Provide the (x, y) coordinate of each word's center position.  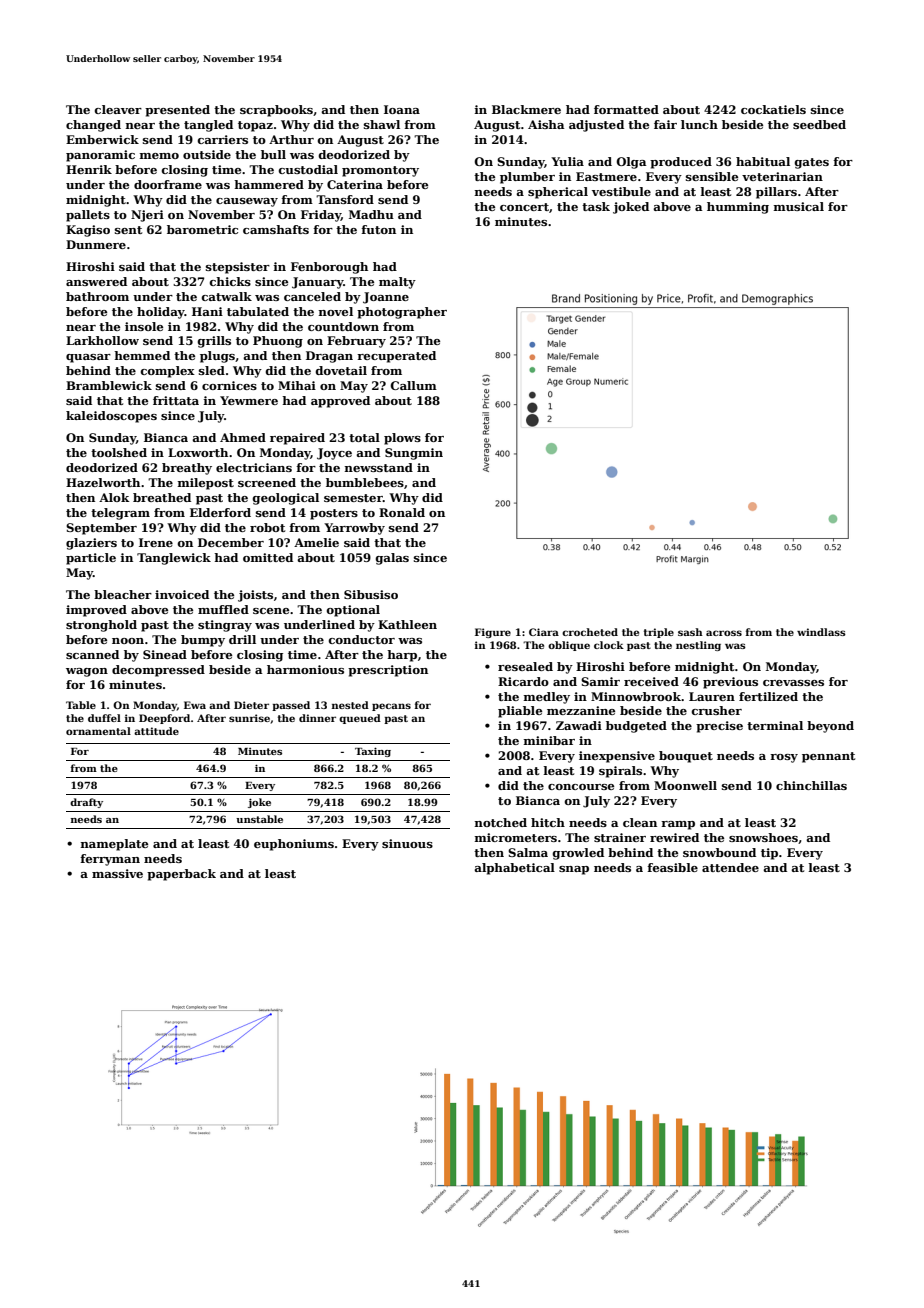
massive (117, 873)
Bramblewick (109, 385)
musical (798, 206)
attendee (730, 867)
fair (665, 124)
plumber (527, 178)
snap (574, 870)
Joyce (334, 454)
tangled (208, 126)
